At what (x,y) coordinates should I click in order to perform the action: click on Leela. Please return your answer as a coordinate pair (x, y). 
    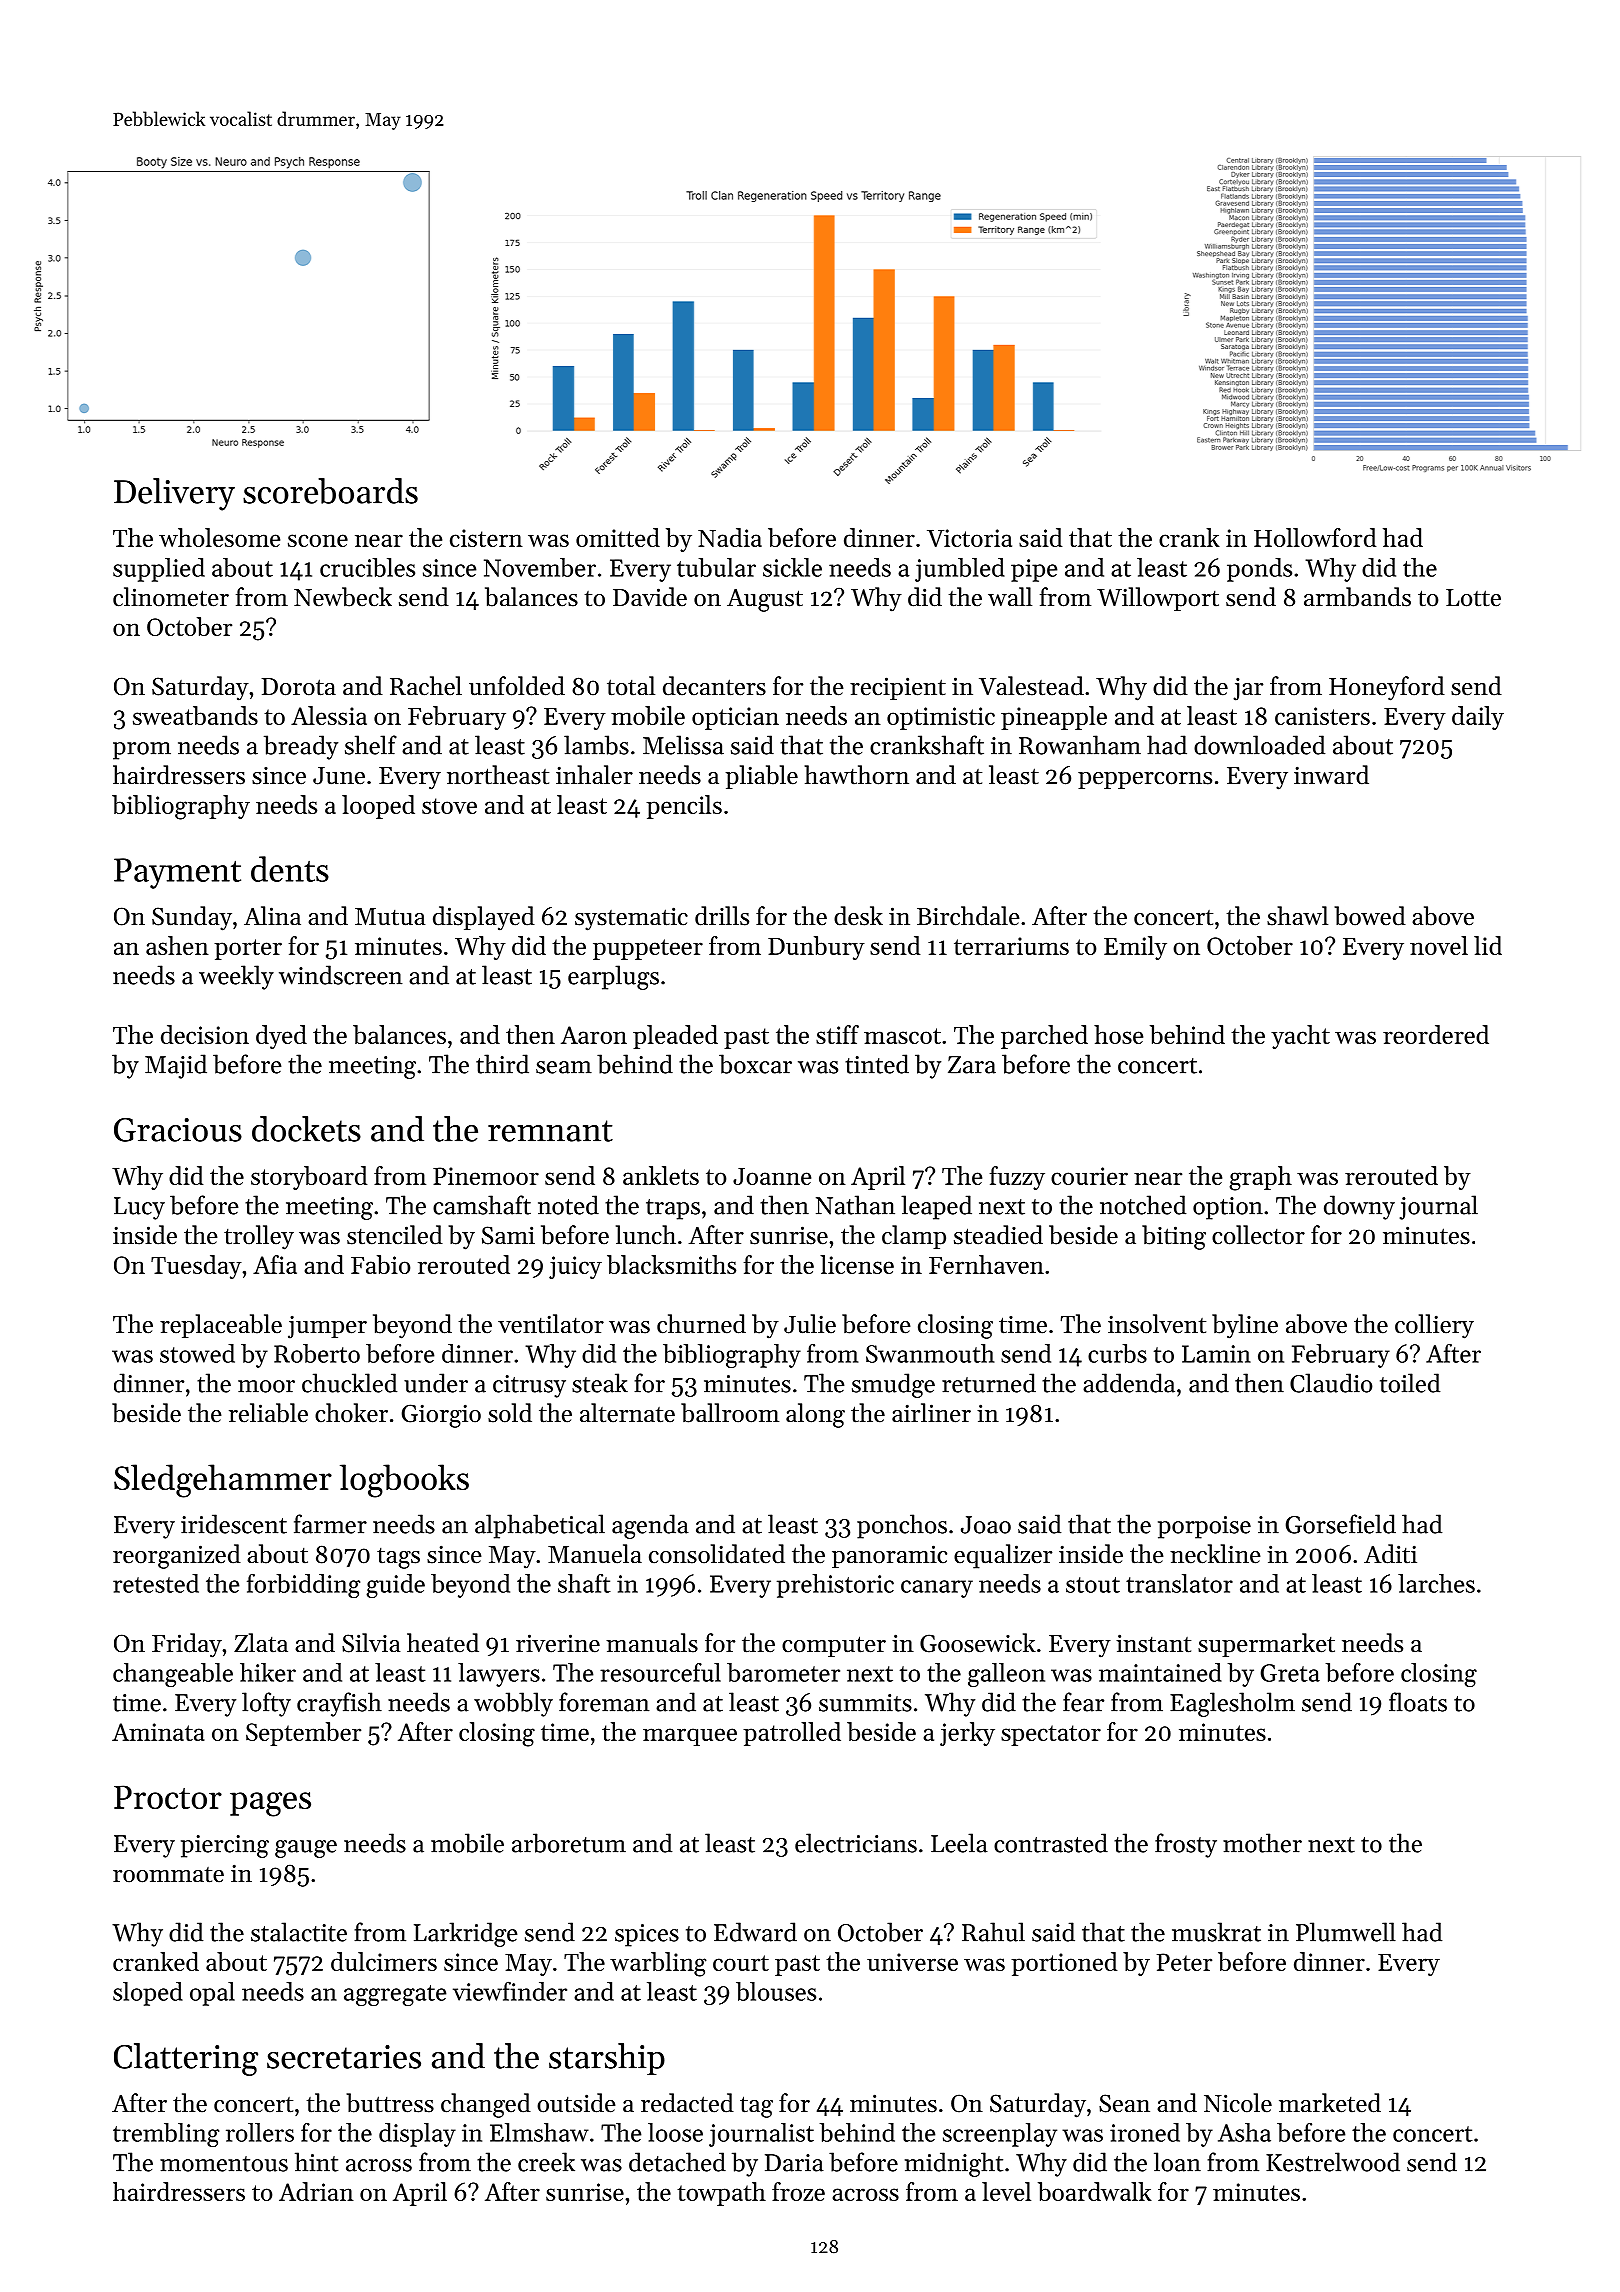
    Looking at the image, I should click on (959, 1843).
